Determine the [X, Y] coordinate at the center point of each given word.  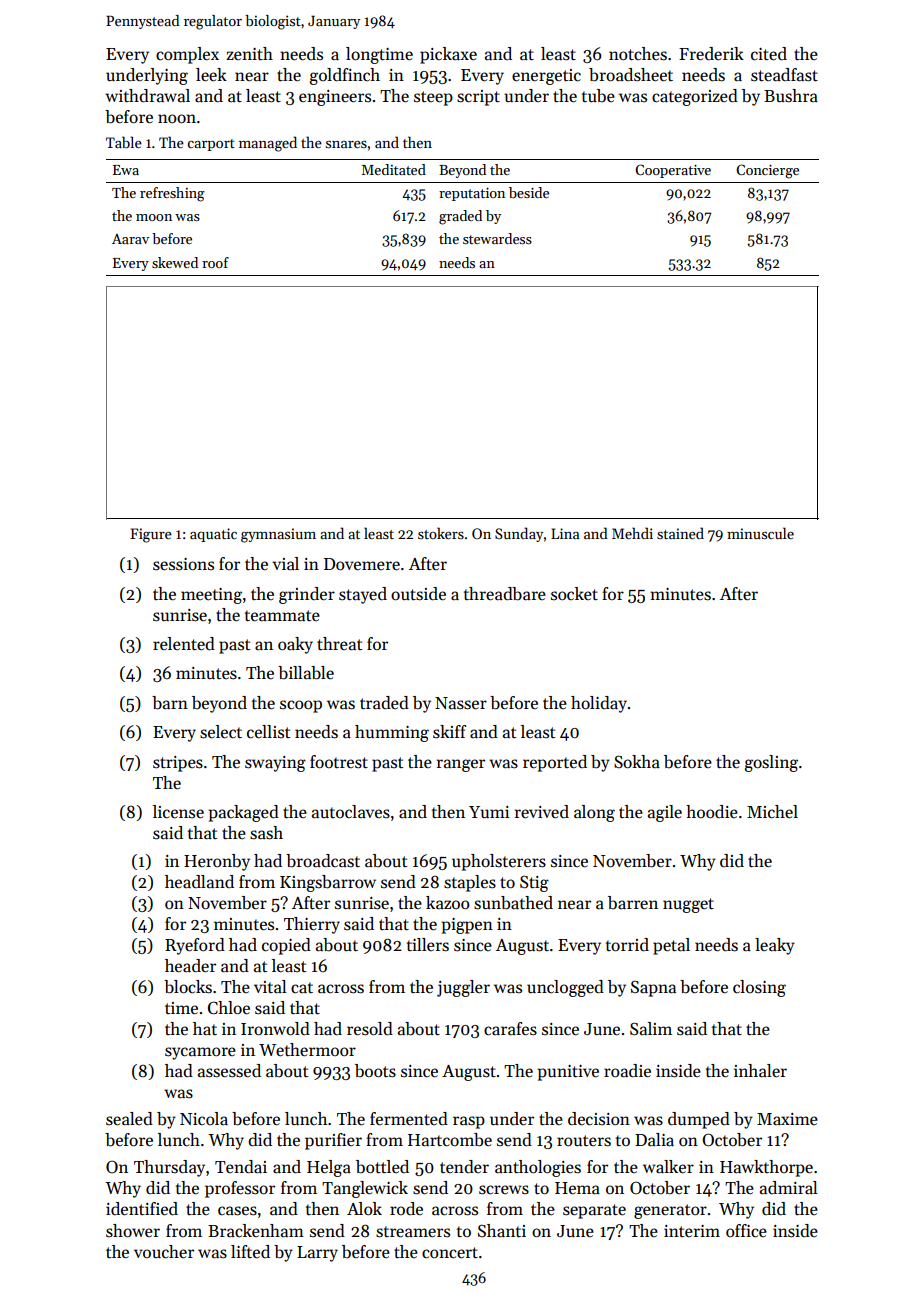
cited [769, 54]
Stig [534, 883]
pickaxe [448, 55]
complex [187, 55]
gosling [771, 763]
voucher [164, 1252]
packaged [243, 813]
